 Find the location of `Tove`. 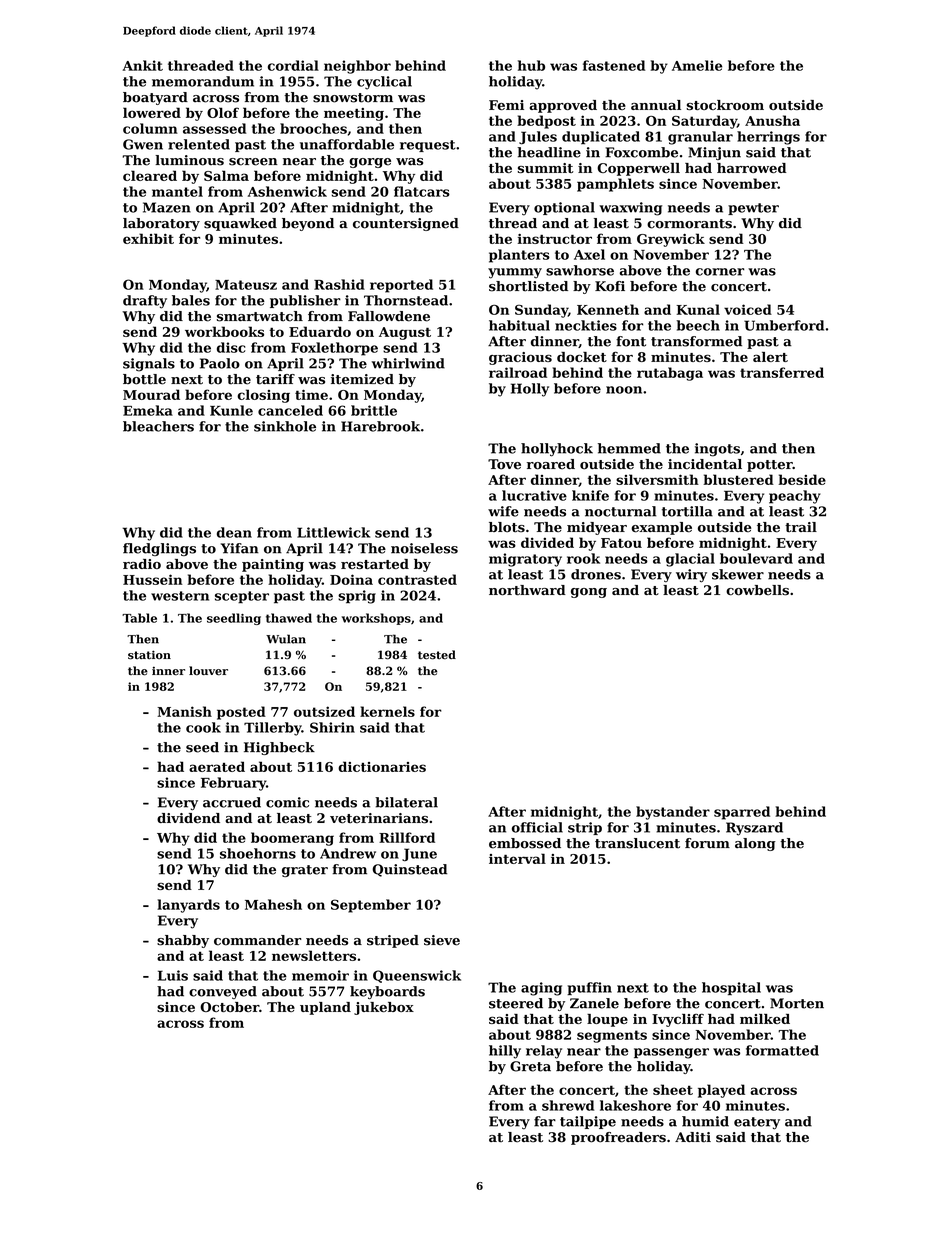

Tove is located at coordinates (504, 464).
